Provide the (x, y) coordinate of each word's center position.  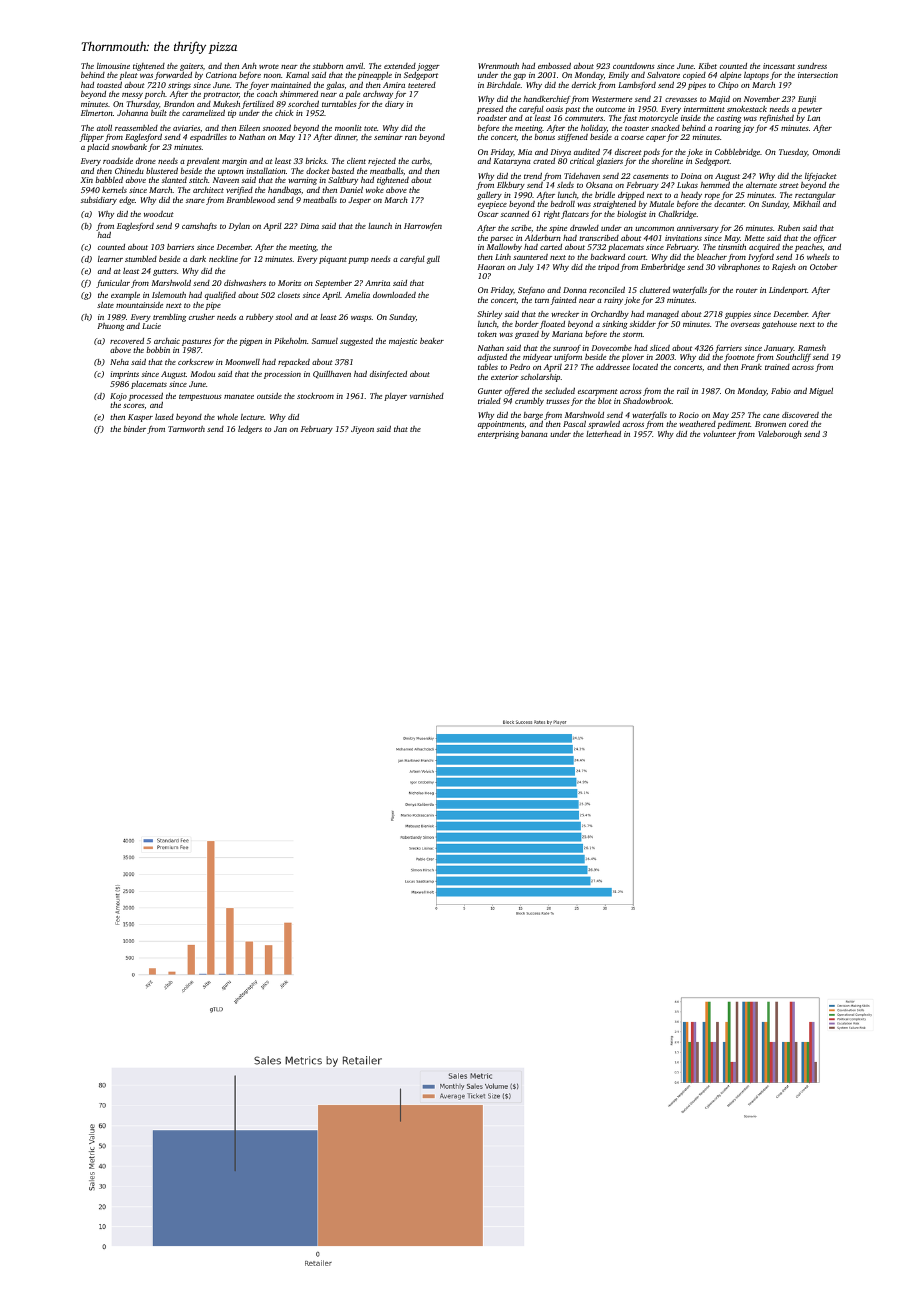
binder (135, 429)
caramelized (203, 113)
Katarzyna (512, 162)
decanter (729, 204)
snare (195, 201)
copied (694, 76)
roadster (492, 118)
